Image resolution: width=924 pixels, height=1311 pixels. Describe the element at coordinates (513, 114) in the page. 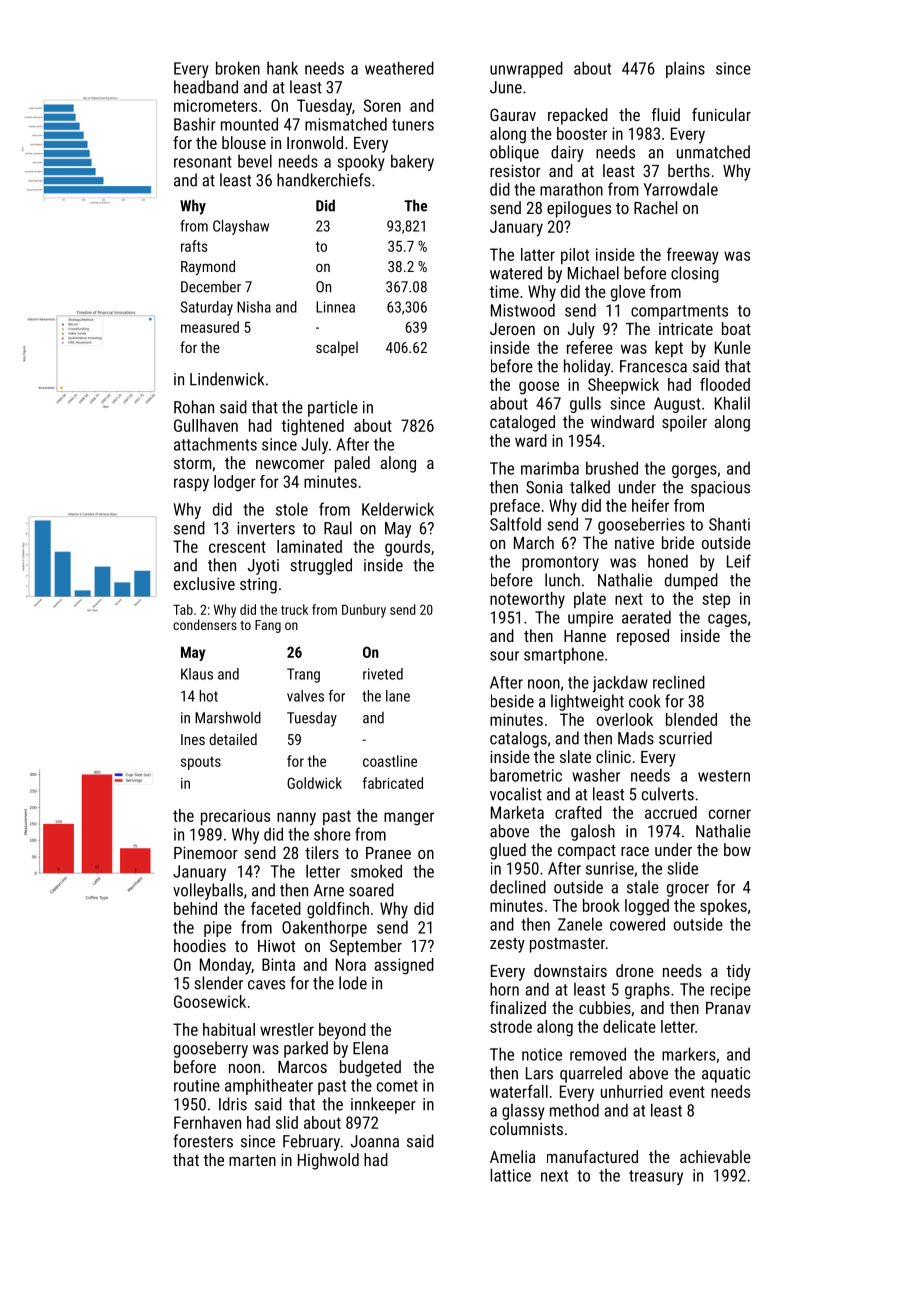

I see `Gaurav` at that location.
